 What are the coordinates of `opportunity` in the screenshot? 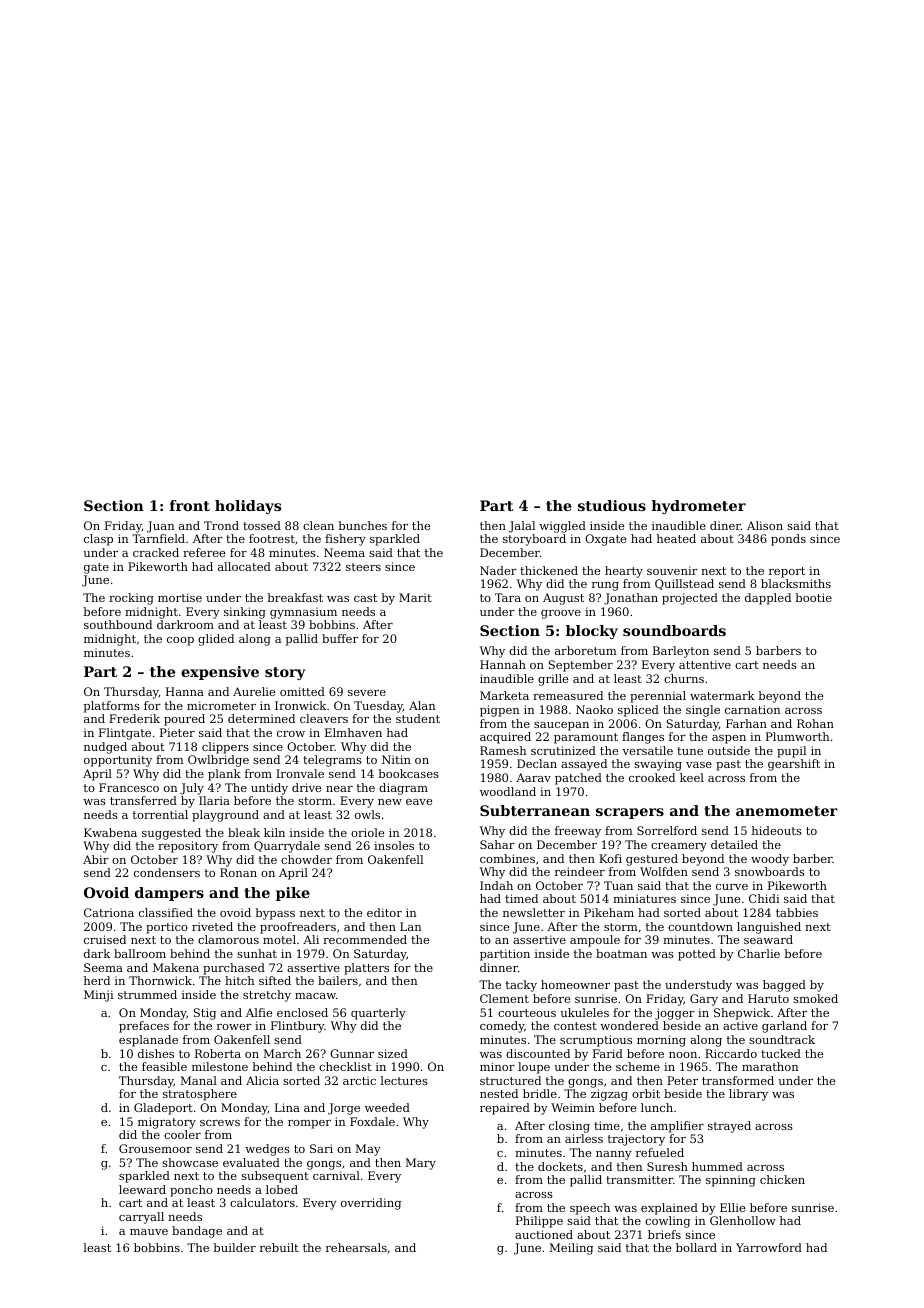 It's located at (118, 761).
